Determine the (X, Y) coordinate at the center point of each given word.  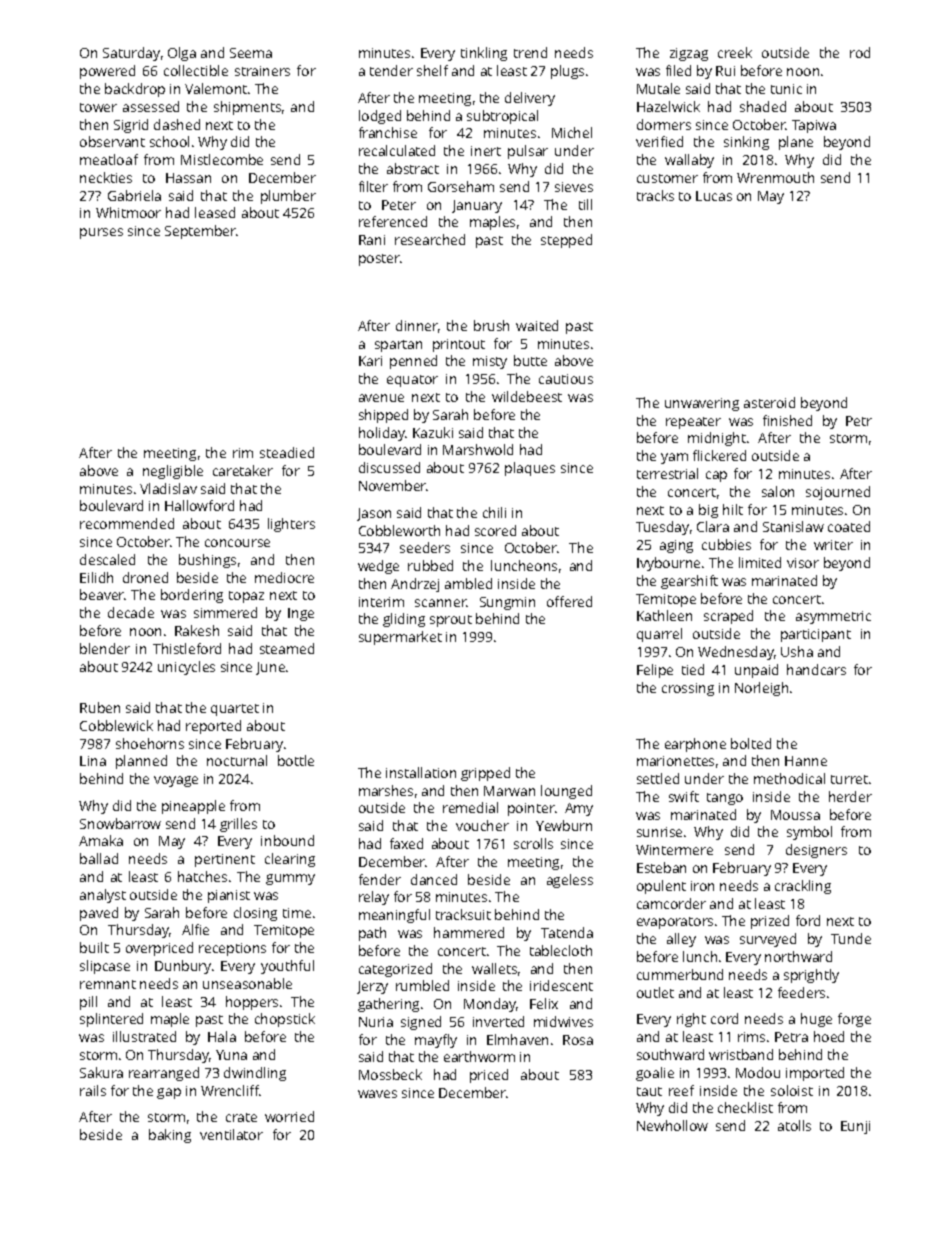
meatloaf (109, 159)
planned (141, 762)
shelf (432, 70)
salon (778, 491)
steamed (287, 648)
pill (88, 1003)
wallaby (689, 161)
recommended (127, 523)
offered (569, 601)
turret (849, 779)
